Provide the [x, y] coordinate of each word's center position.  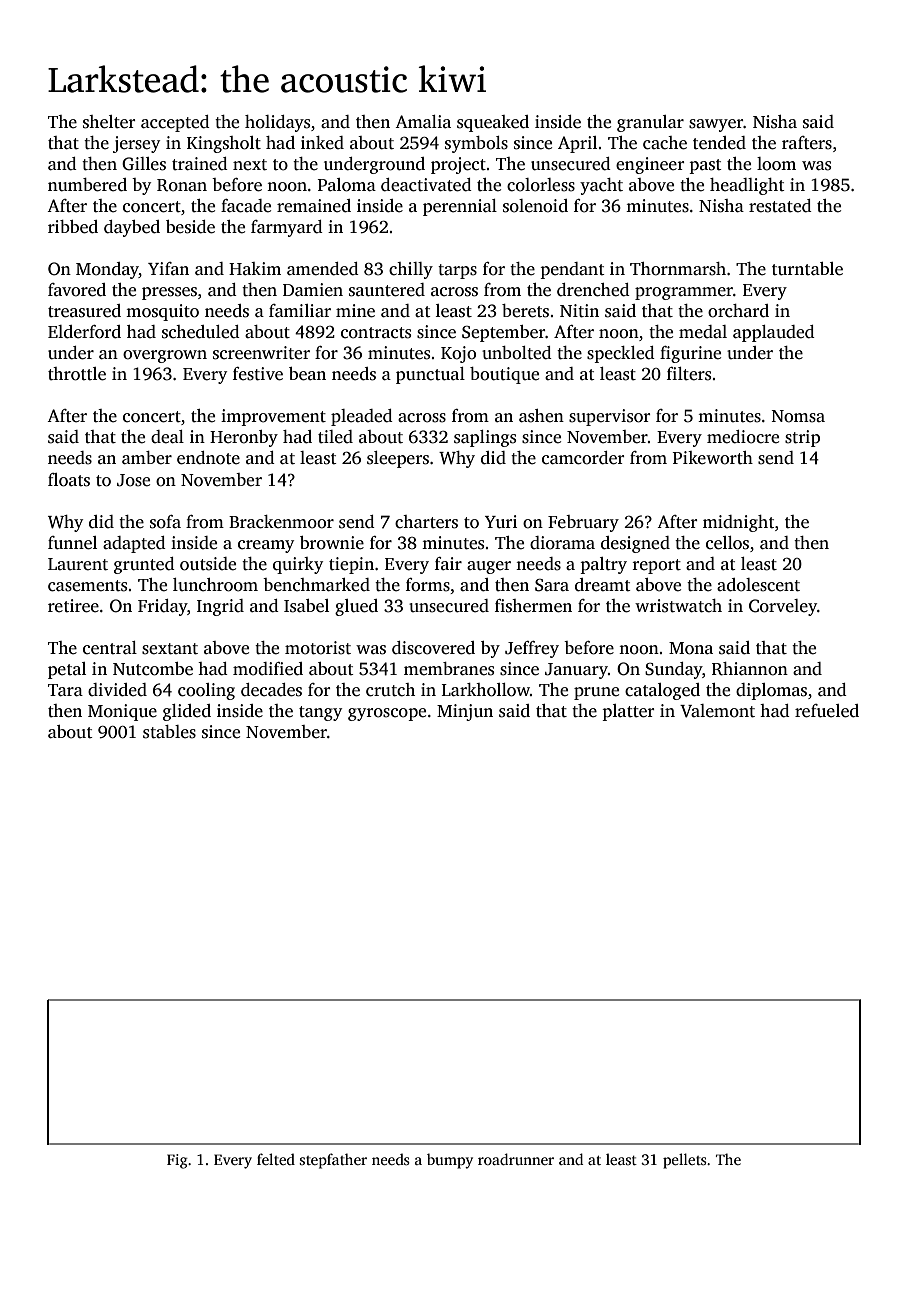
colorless [541, 185]
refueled [827, 711]
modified [268, 669]
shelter [109, 122]
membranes [449, 669]
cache [665, 143]
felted [276, 1159]
